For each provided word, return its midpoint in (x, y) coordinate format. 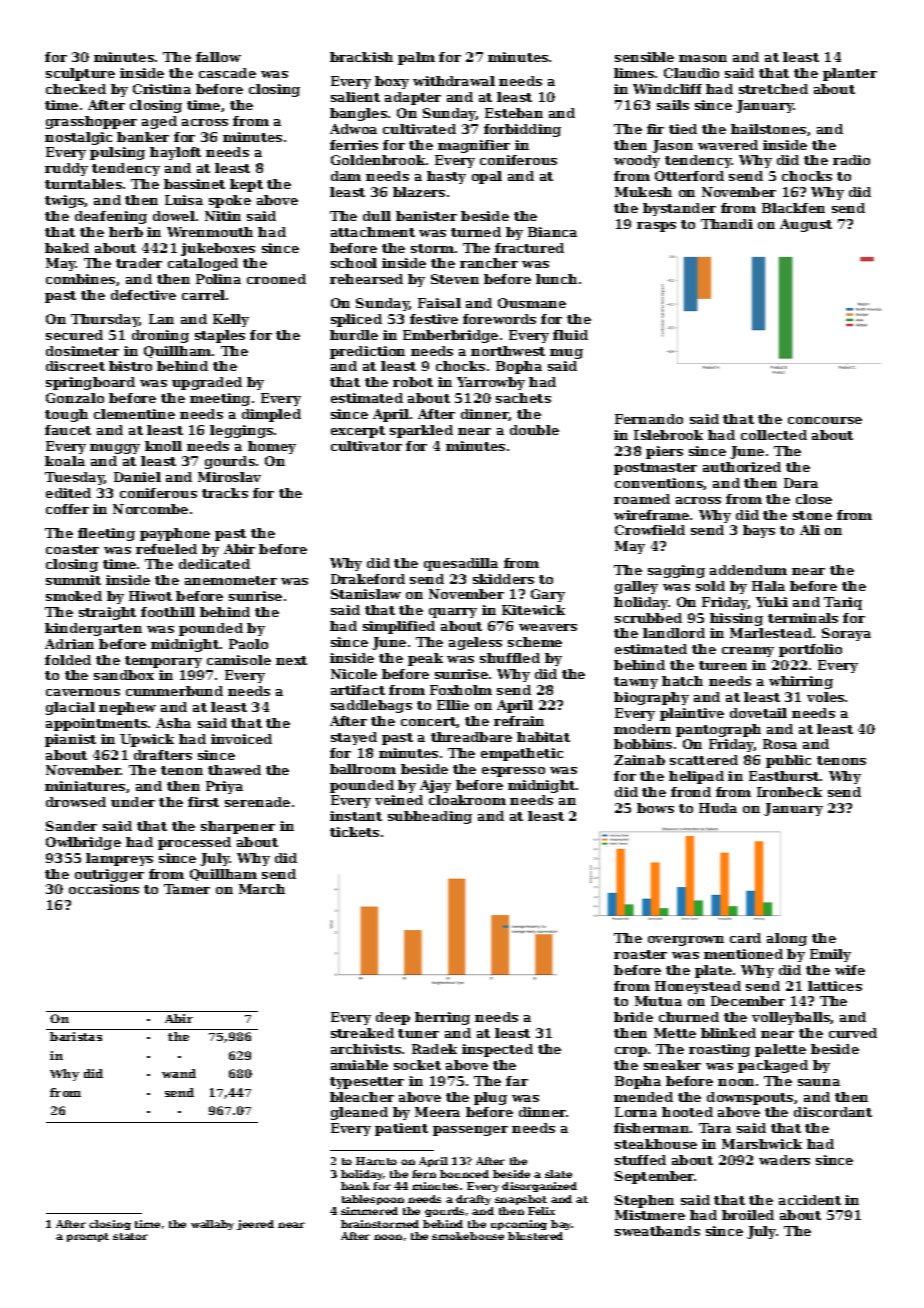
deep (393, 1018)
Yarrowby (491, 383)
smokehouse (468, 1236)
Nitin (223, 216)
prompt (88, 1237)
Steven (455, 279)
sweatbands (657, 1231)
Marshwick (762, 1144)
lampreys (119, 859)
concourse (825, 420)
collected (774, 435)
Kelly (231, 320)
